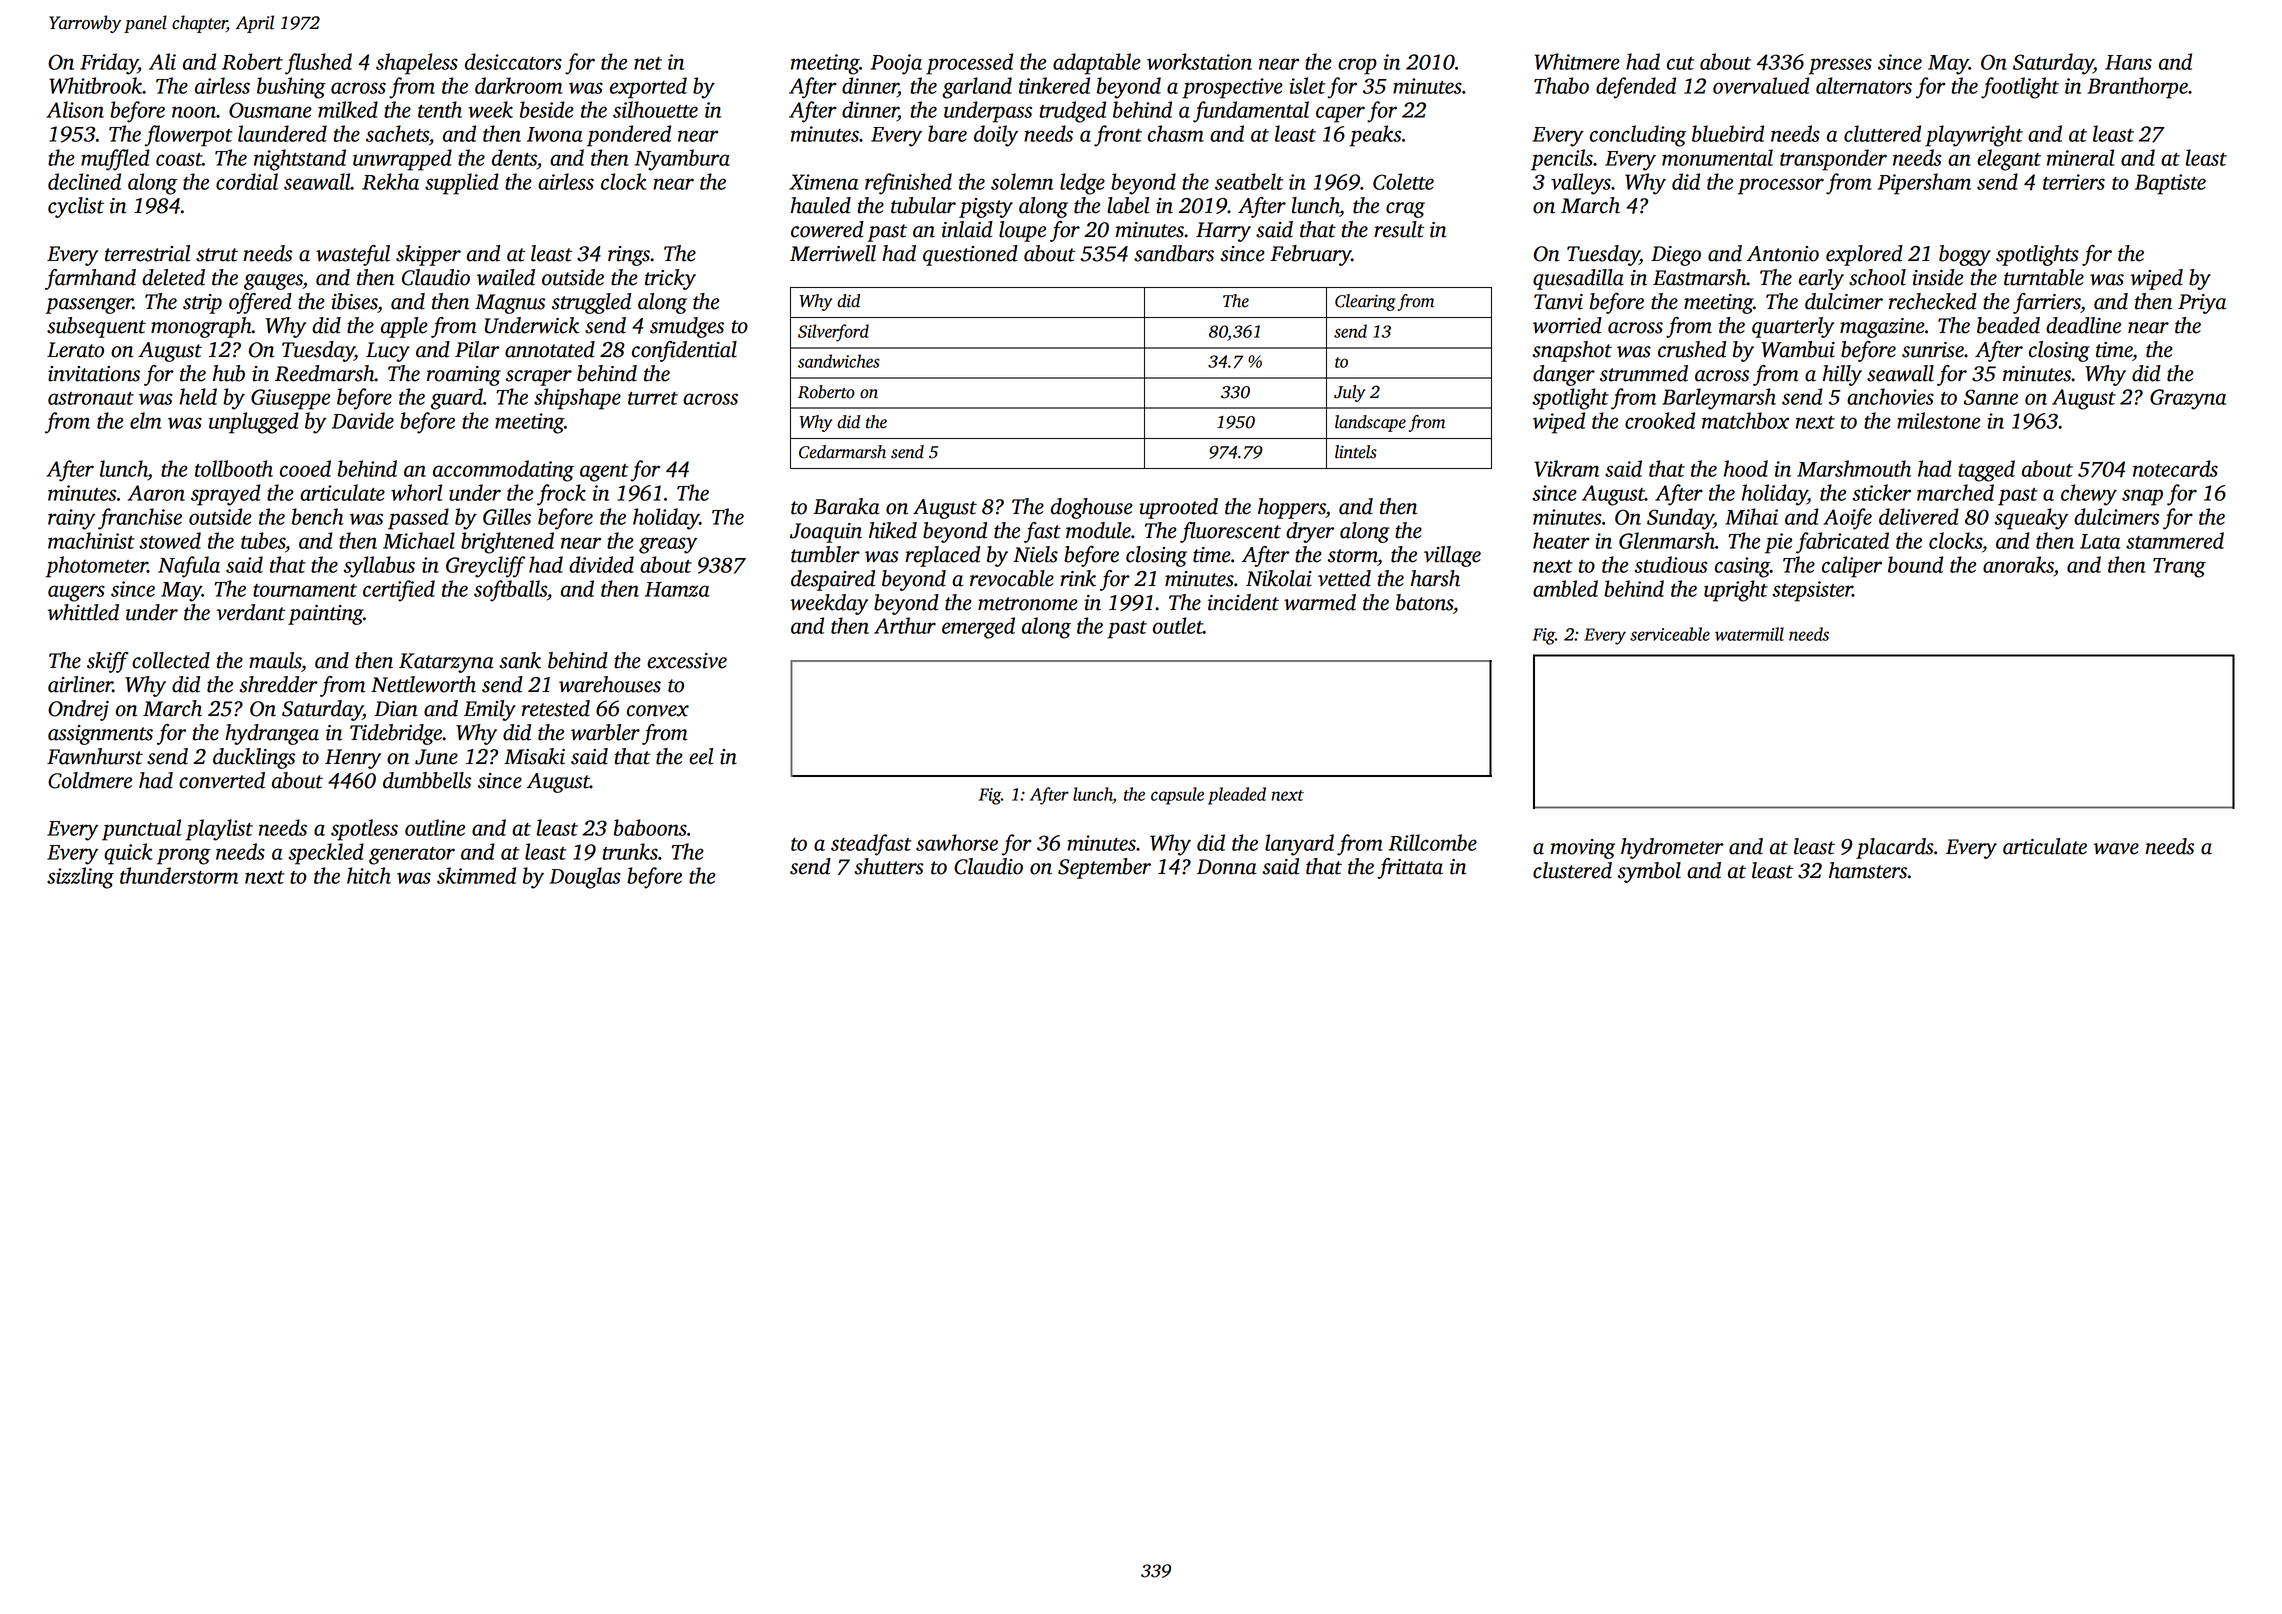  What do you see at coordinates (1749, 634) in the document?
I see `watermill` at bounding box center [1749, 634].
